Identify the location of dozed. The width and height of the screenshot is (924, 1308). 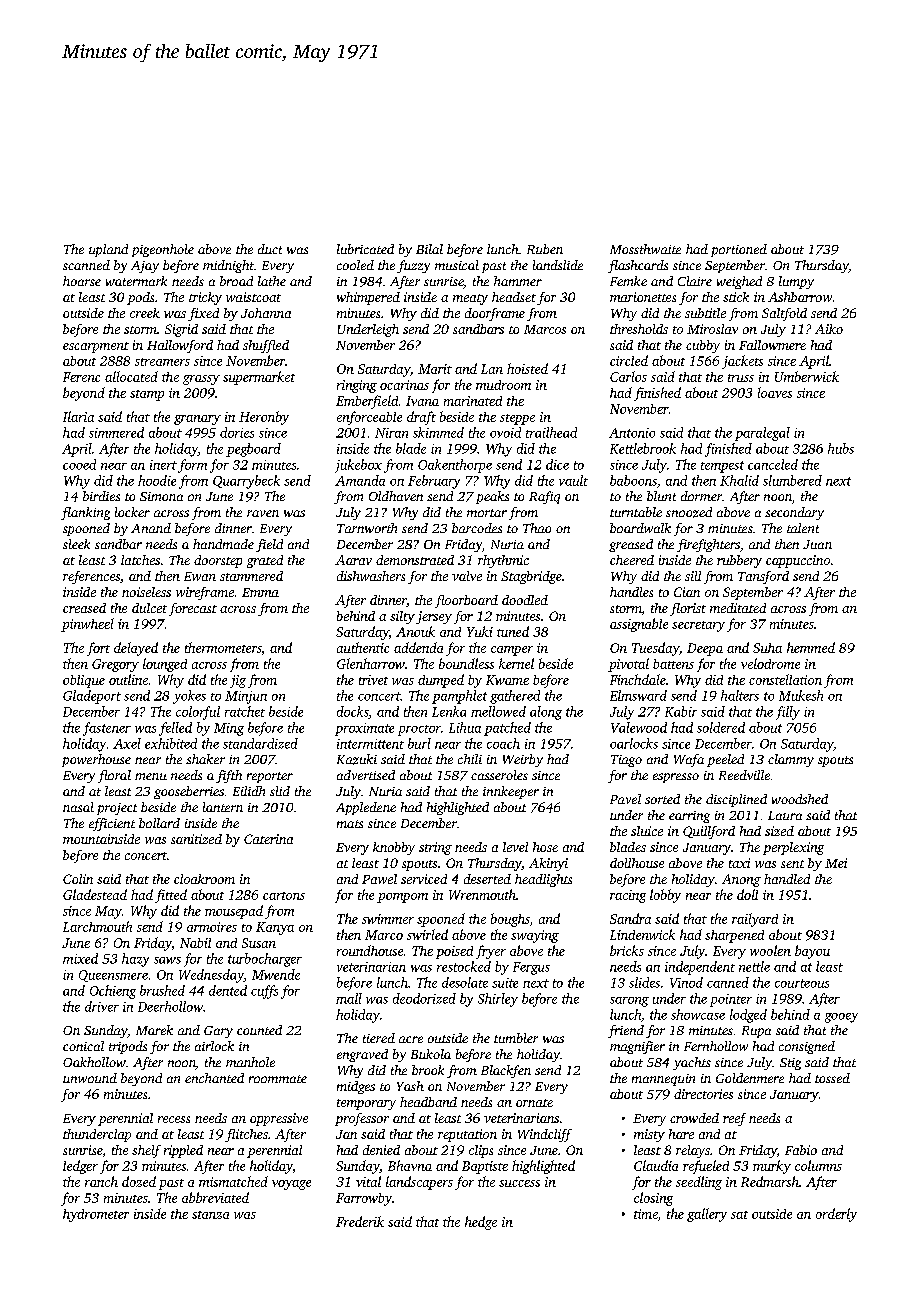
(139, 1181).
